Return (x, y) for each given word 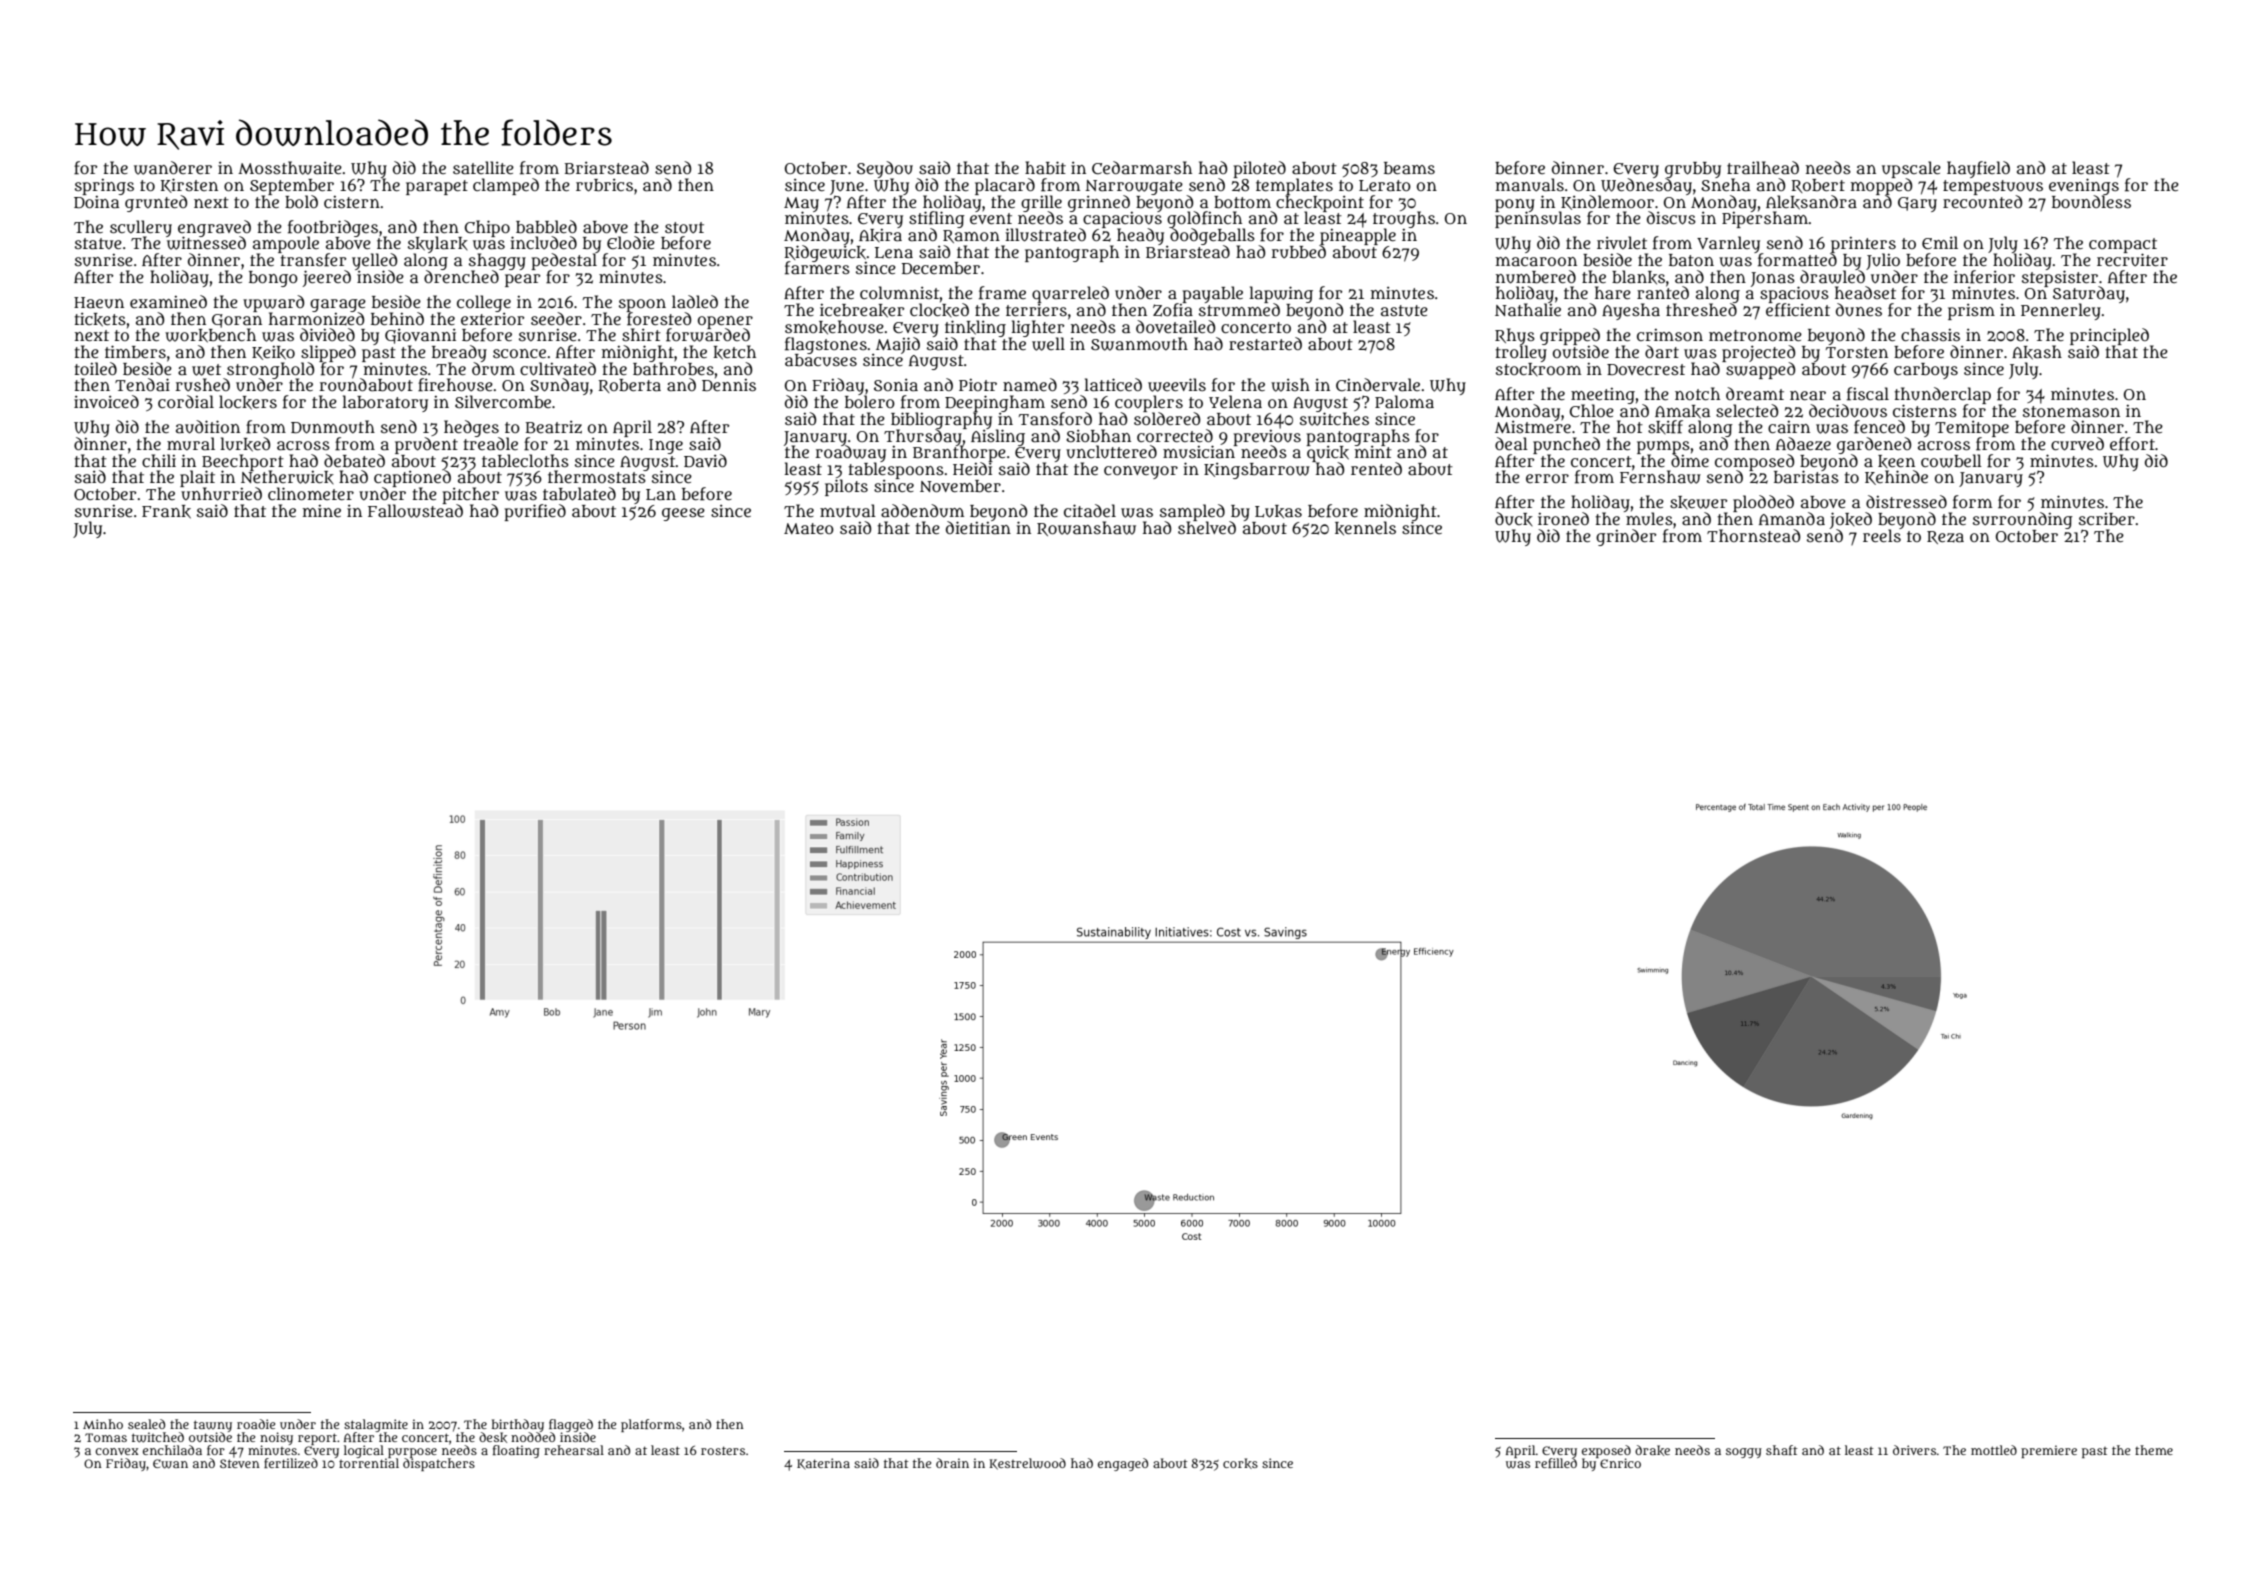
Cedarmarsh (1142, 167)
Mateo (809, 528)
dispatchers (439, 1464)
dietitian (978, 527)
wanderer (173, 168)
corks (1240, 1463)
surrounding (2023, 520)
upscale (1911, 169)
